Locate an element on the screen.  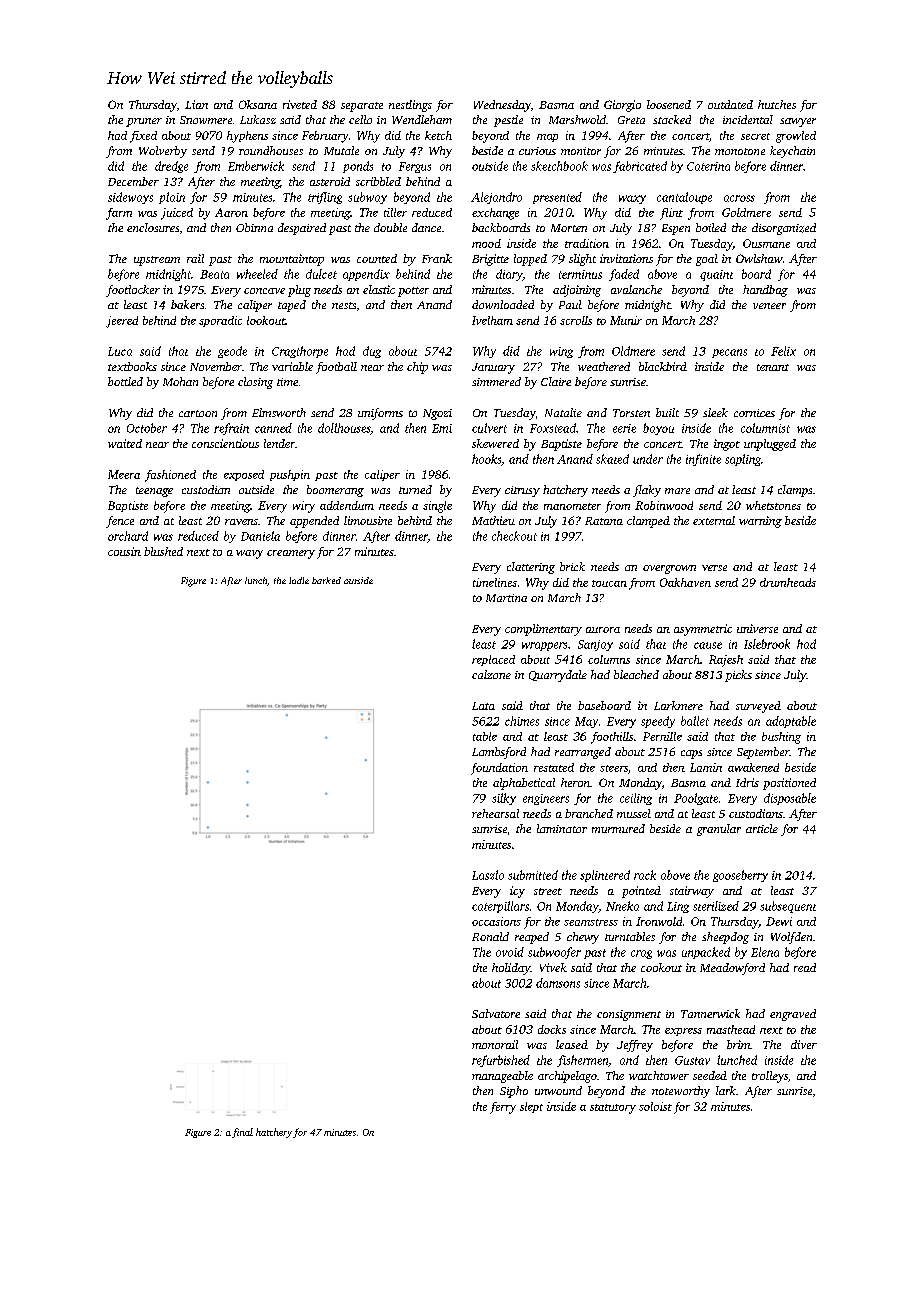
final is located at coordinates (242, 1133).
